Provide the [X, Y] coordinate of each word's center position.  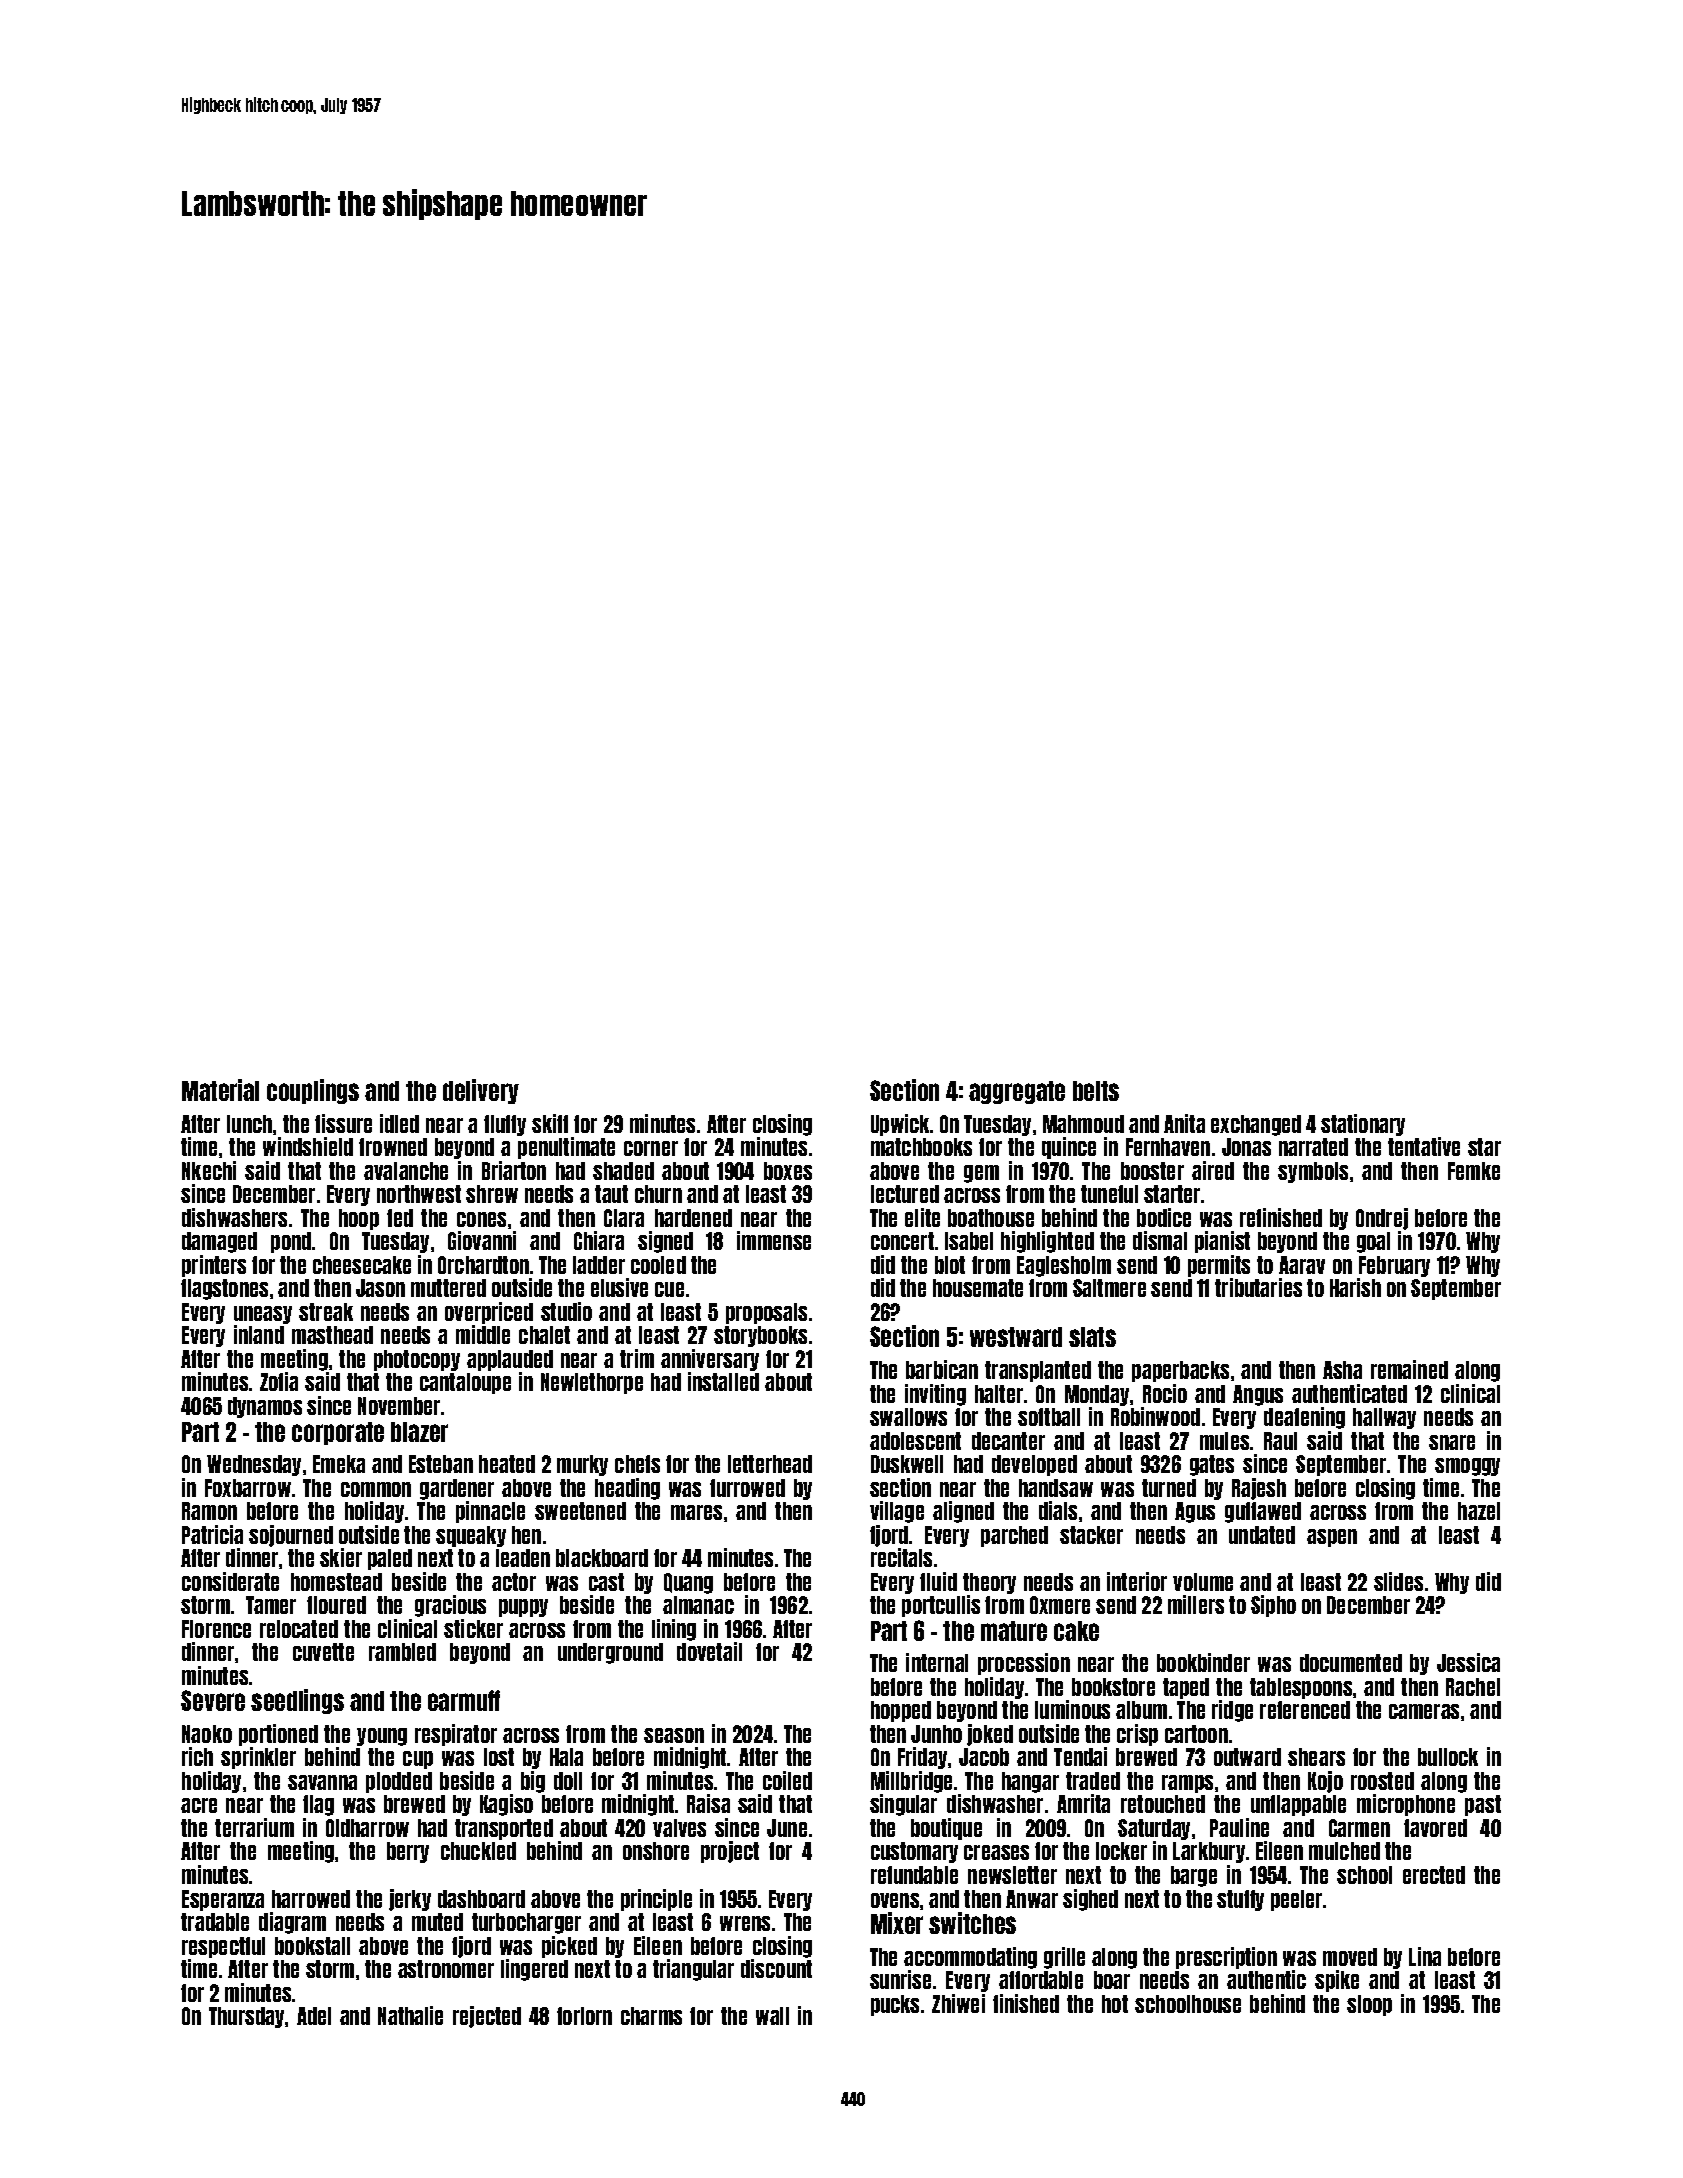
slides [1398, 1581]
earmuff [464, 1700]
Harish [1355, 1287]
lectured [905, 1194]
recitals [901, 1557]
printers [214, 1266]
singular [903, 1805]
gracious [450, 1606]
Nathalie [410, 2015]
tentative [1424, 1146]
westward [1016, 1337]
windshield [308, 1146]
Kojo [1325, 1782]
